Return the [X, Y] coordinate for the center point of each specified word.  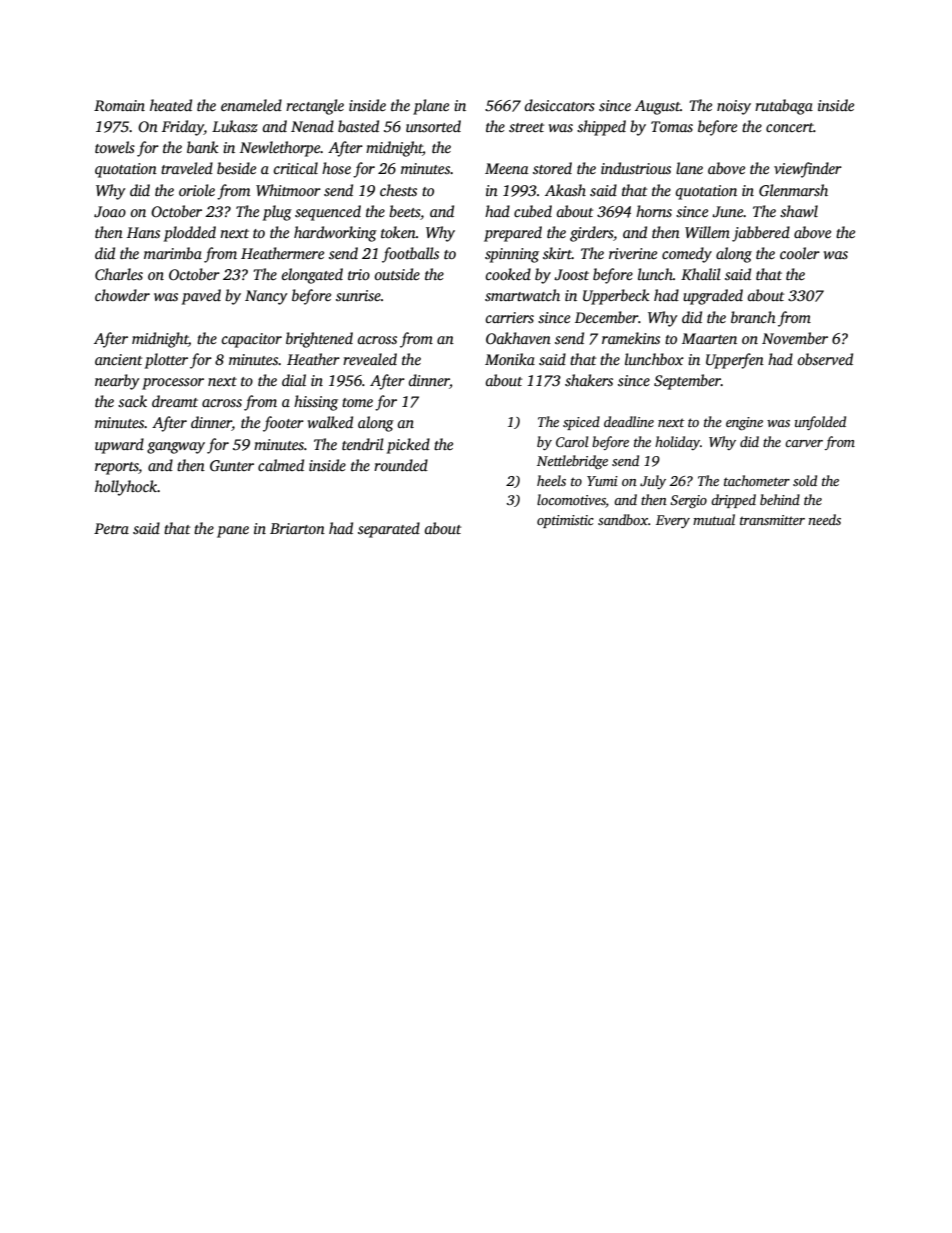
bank [203, 147]
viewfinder [808, 170]
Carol [572, 441]
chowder [122, 295]
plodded [190, 234]
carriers [509, 317]
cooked [508, 274]
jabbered [761, 234]
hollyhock [126, 488]
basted [358, 126]
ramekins [631, 338]
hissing [316, 403]
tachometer [757, 480]
